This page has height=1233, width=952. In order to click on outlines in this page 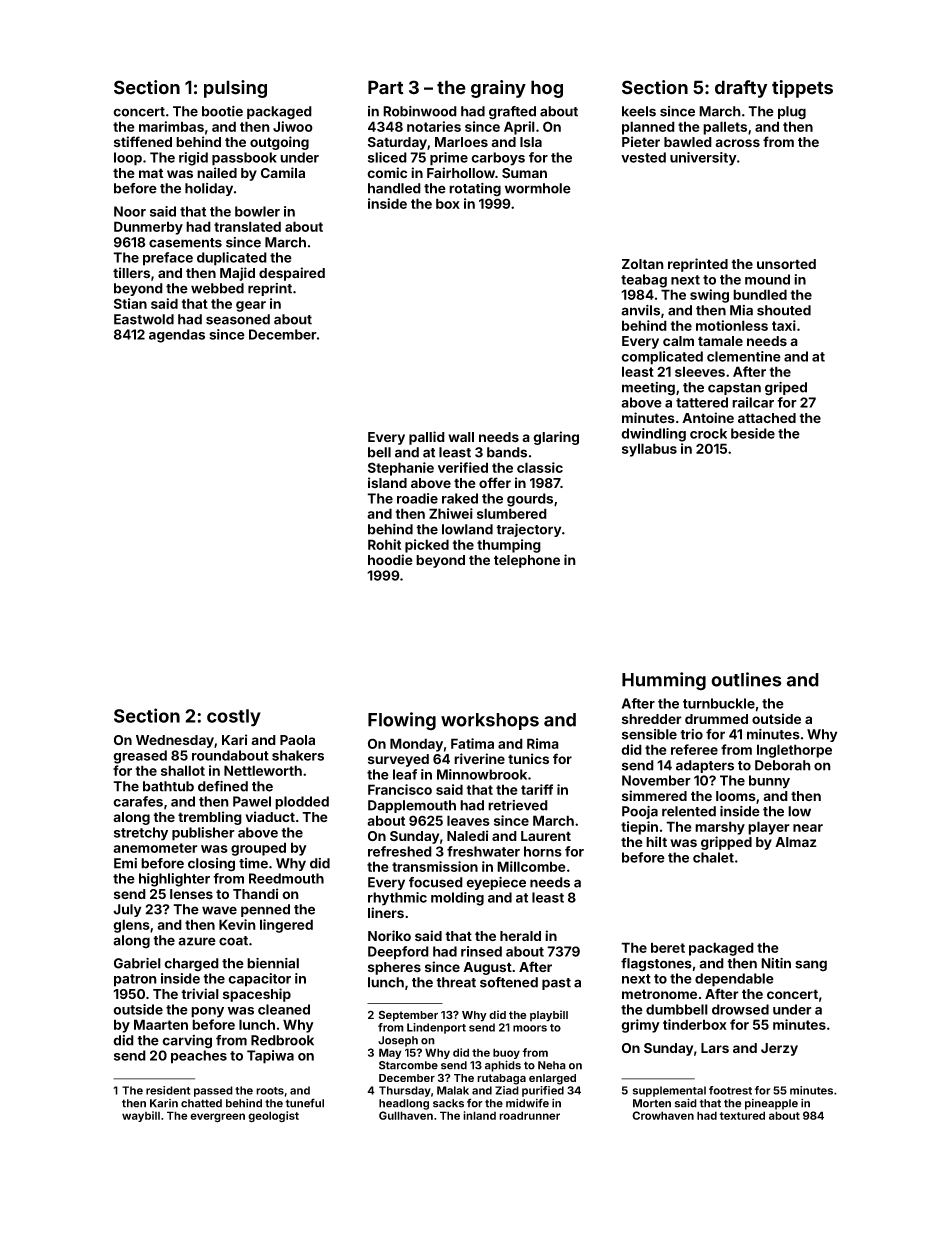, I will do `click(746, 679)`.
